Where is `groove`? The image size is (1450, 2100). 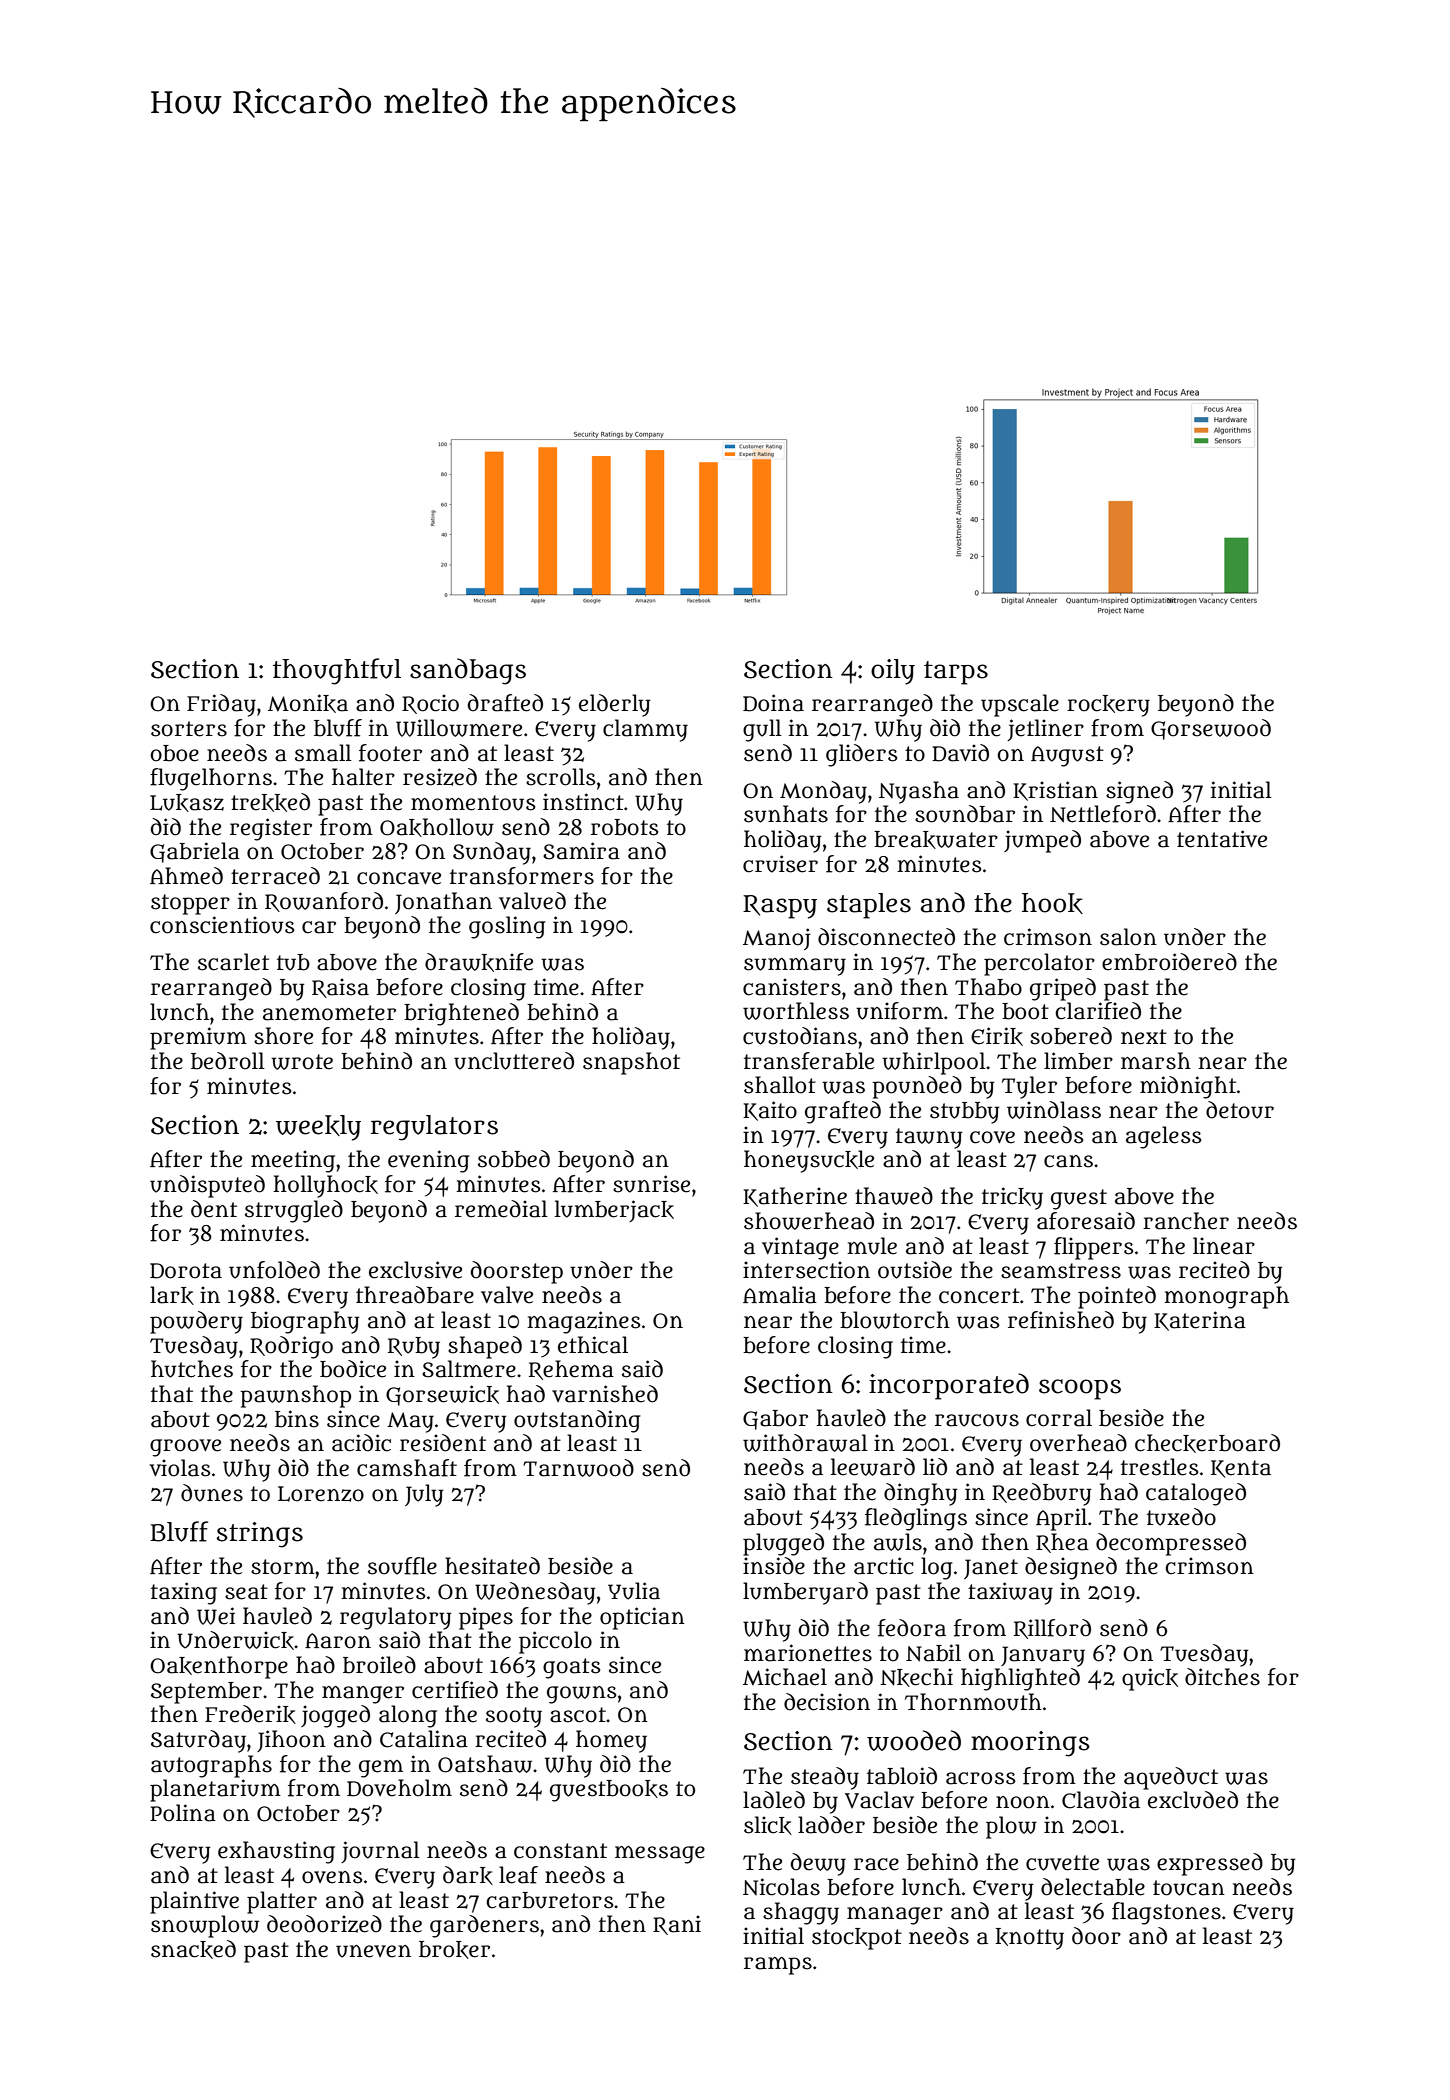 groove is located at coordinates (185, 1448).
